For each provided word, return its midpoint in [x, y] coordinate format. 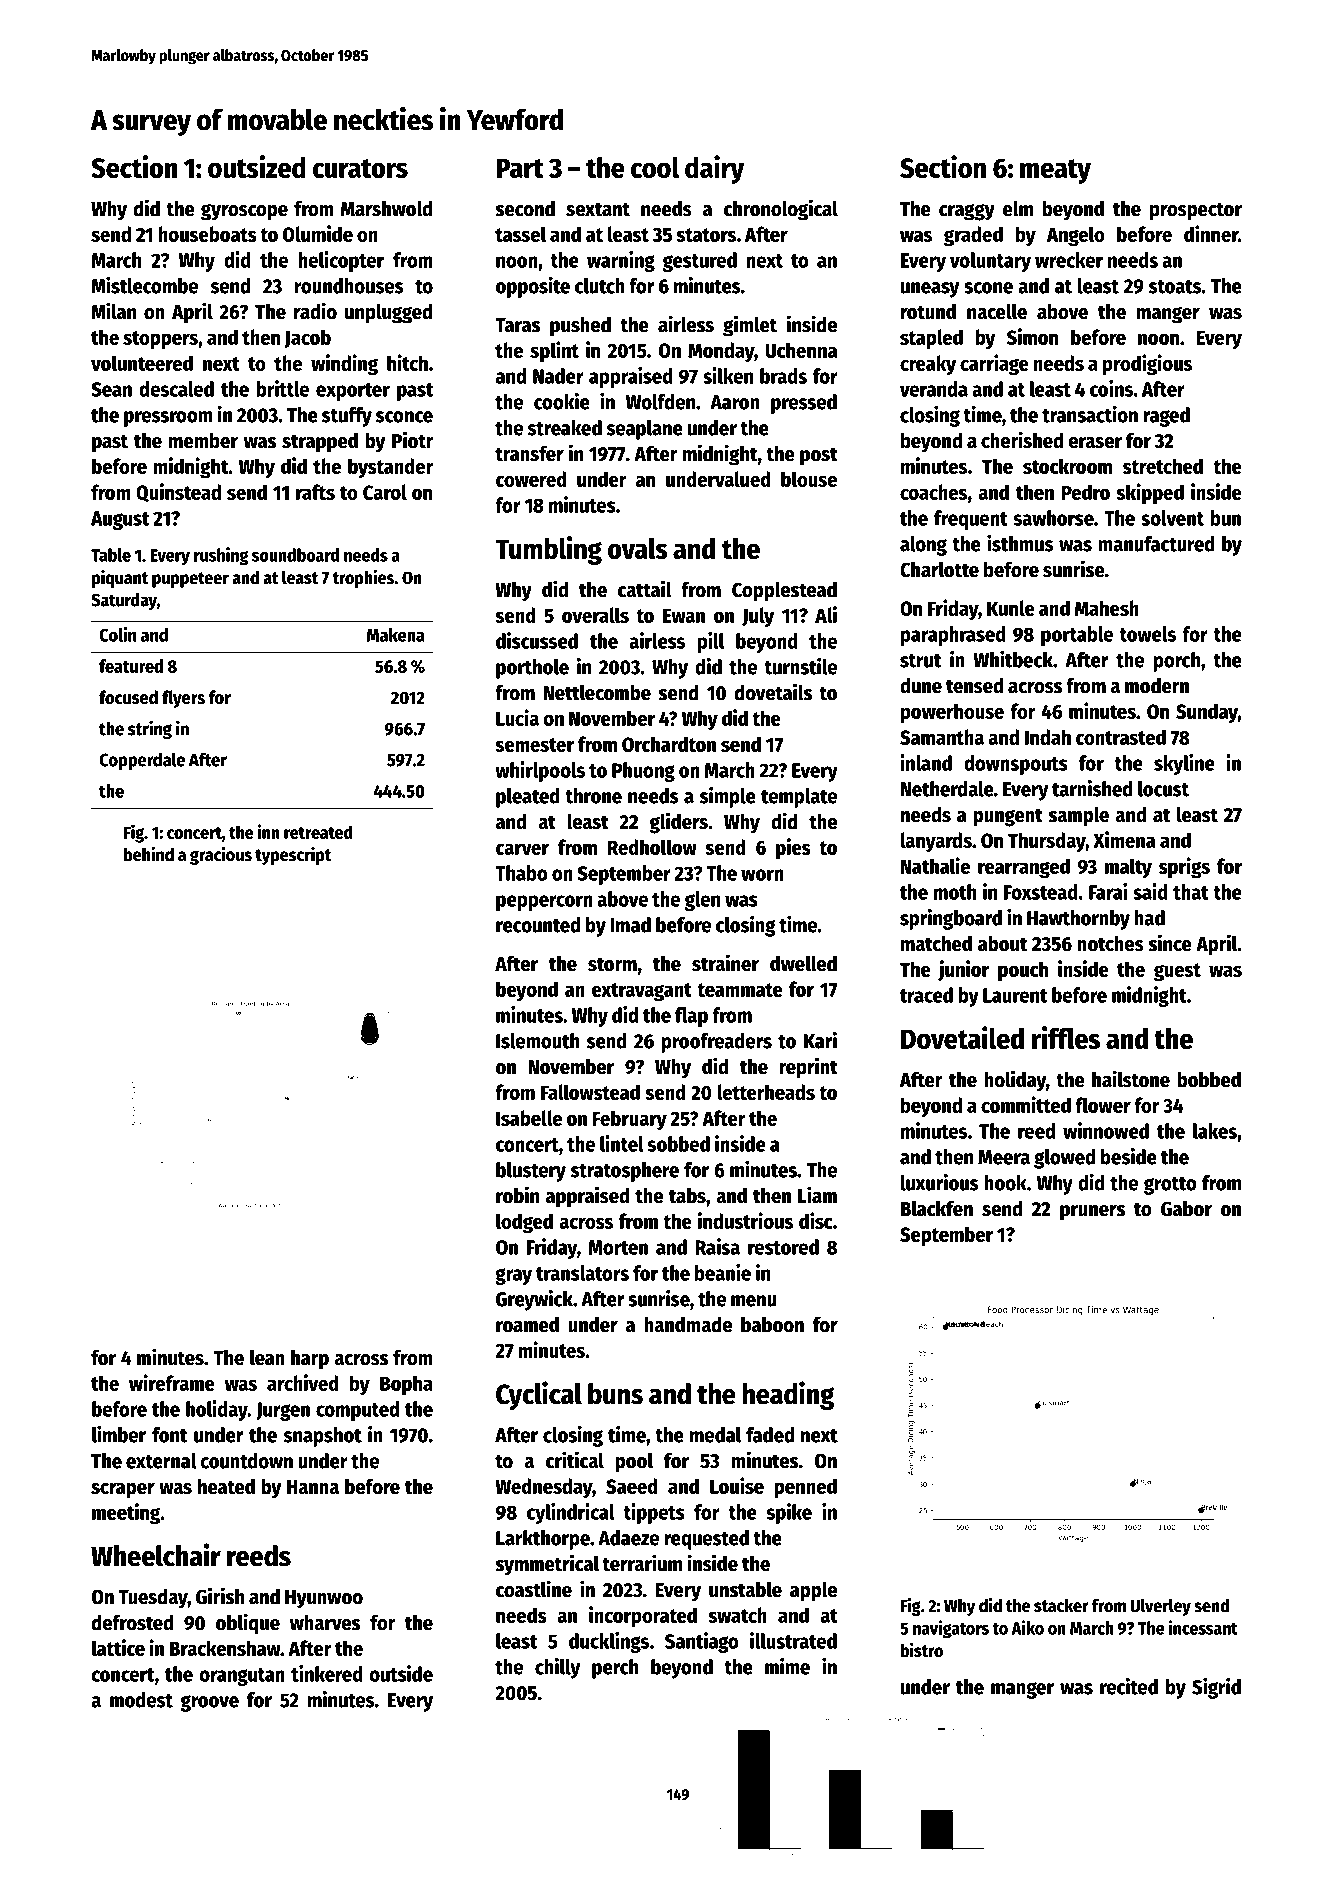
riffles [1066, 1037]
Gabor [1186, 1208]
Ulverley [1161, 1607]
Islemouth [537, 1041]
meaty [1055, 171]
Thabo [522, 873]
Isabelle [529, 1118]
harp [310, 1360]
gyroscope [244, 212]
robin [517, 1195]
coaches [933, 492]
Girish [220, 1596]
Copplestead [784, 591]
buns [615, 1394]
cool [655, 167]
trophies [363, 578]
